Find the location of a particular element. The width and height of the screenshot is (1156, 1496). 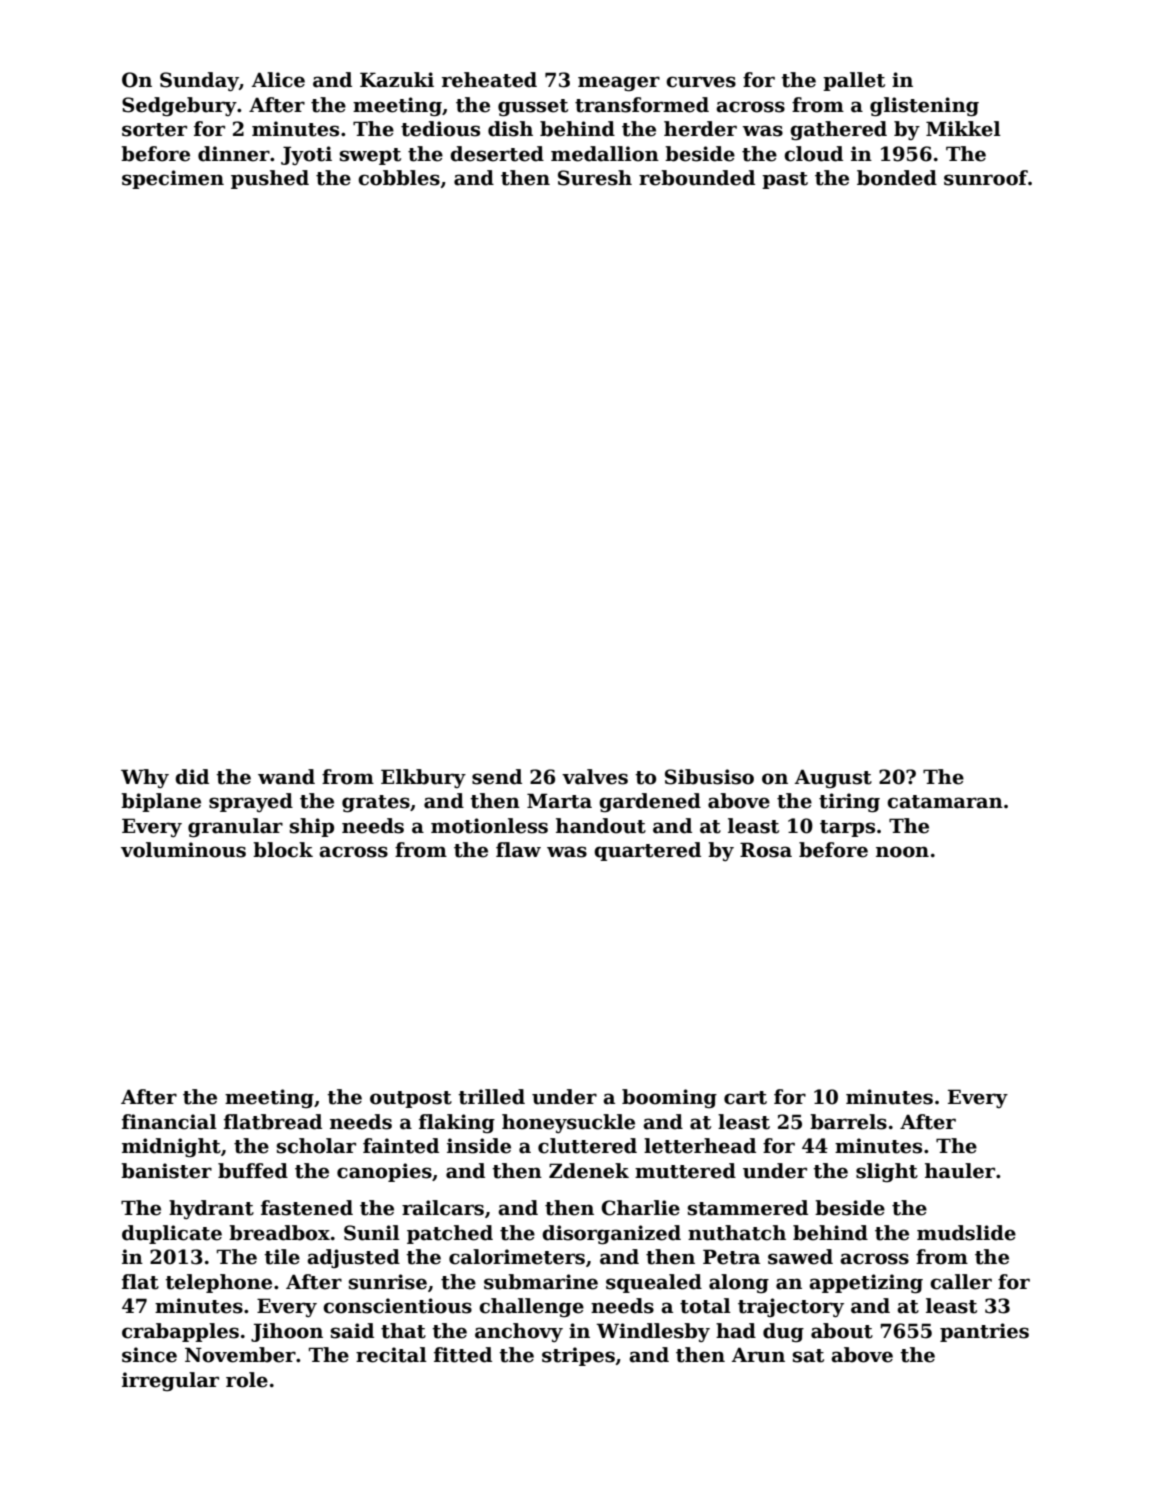

glistening is located at coordinates (924, 106).
